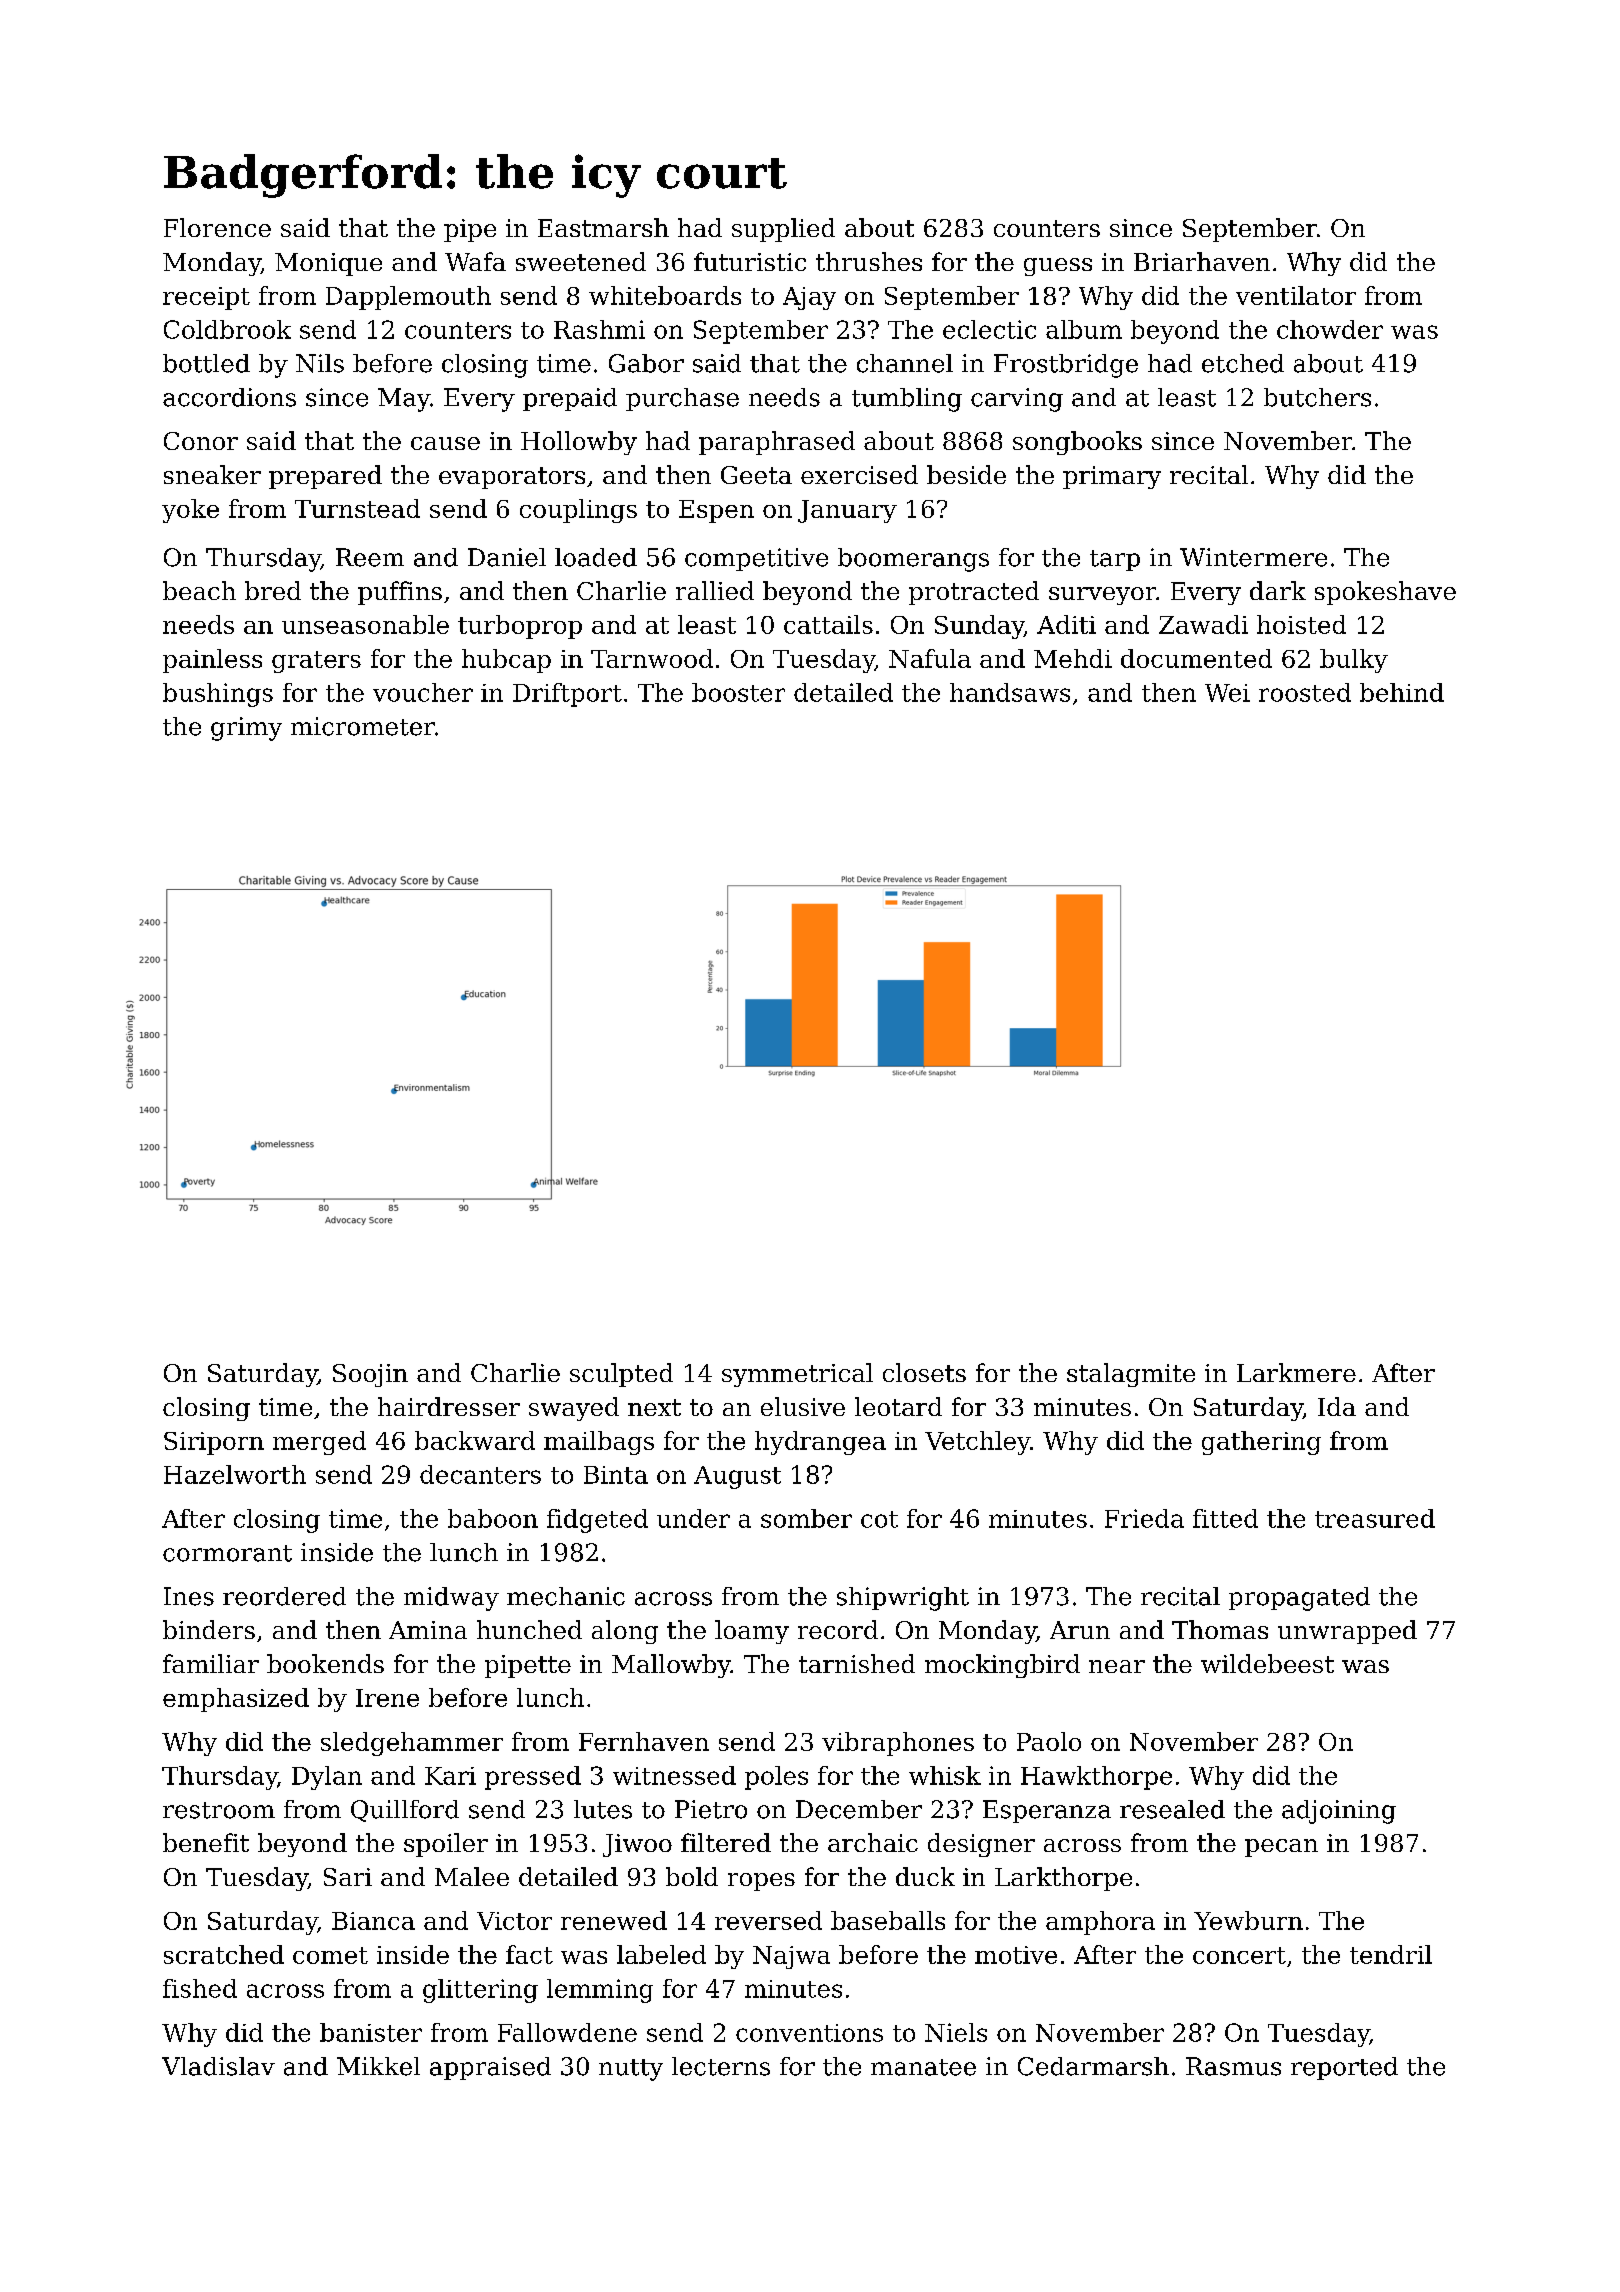  What do you see at coordinates (1016, 1955) in the image?
I see `motive` at bounding box center [1016, 1955].
